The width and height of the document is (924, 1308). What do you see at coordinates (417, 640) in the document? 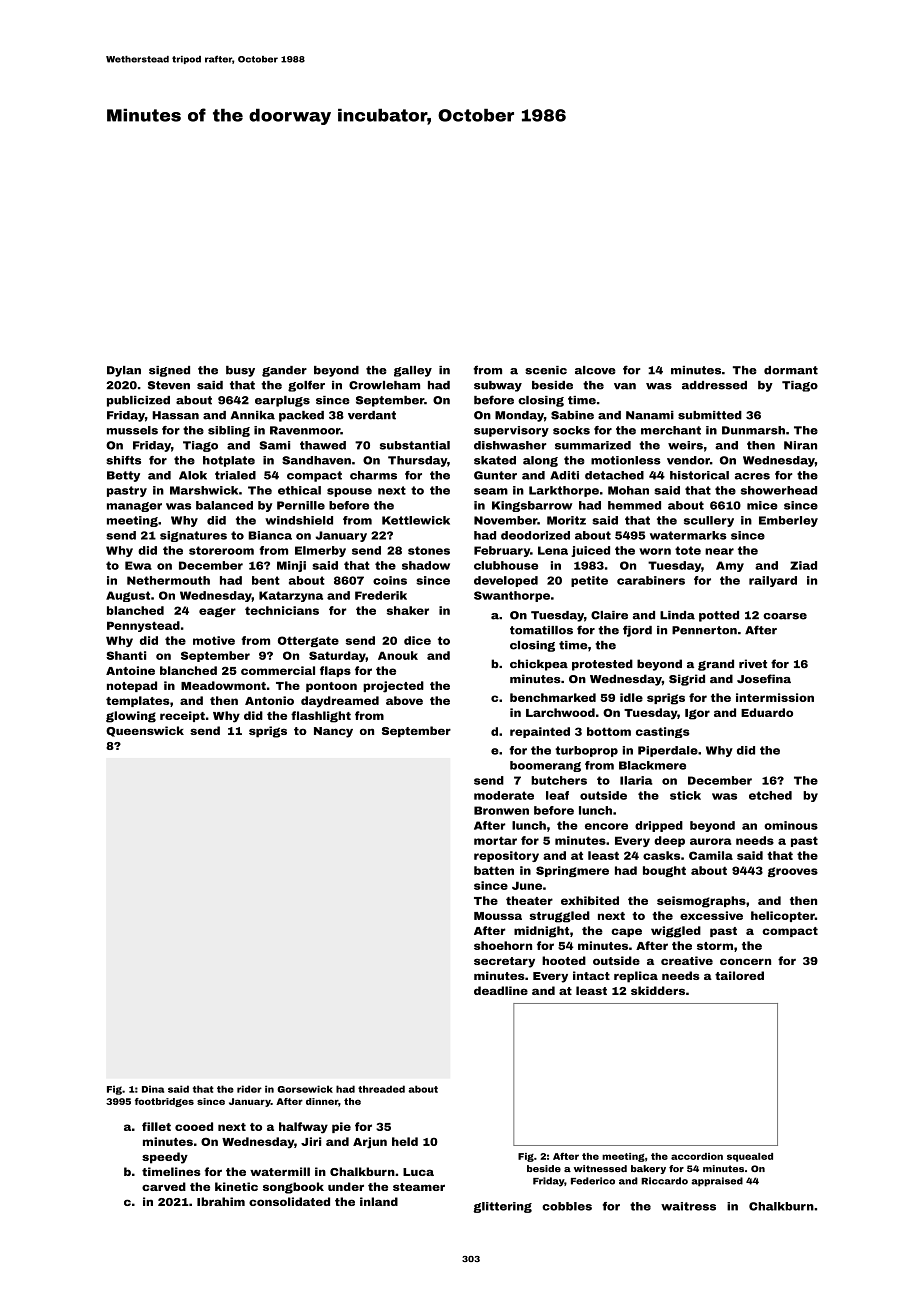
I see `dice` at bounding box center [417, 640].
